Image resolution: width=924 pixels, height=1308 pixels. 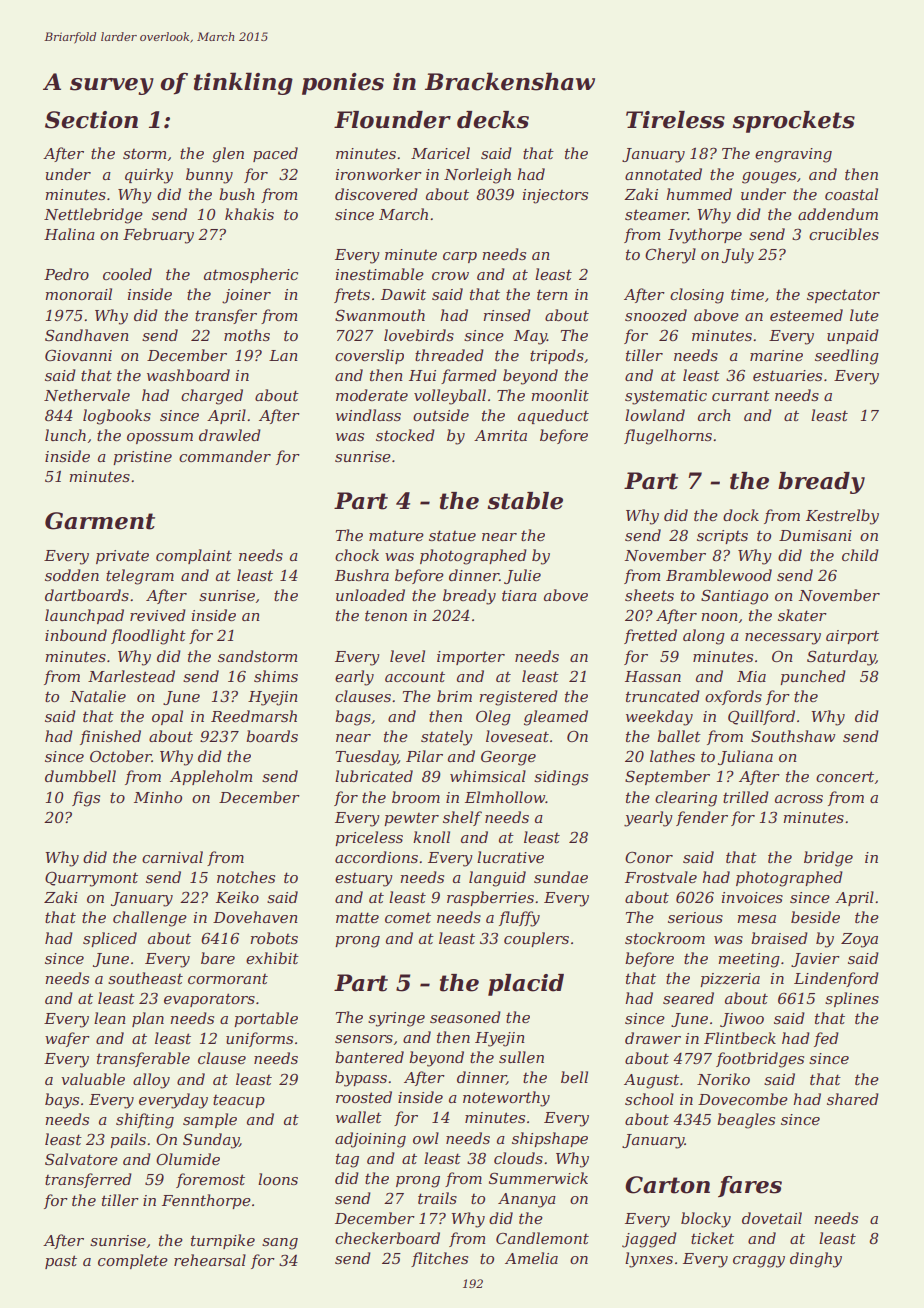 I want to click on Kestrelby, so click(x=842, y=517).
